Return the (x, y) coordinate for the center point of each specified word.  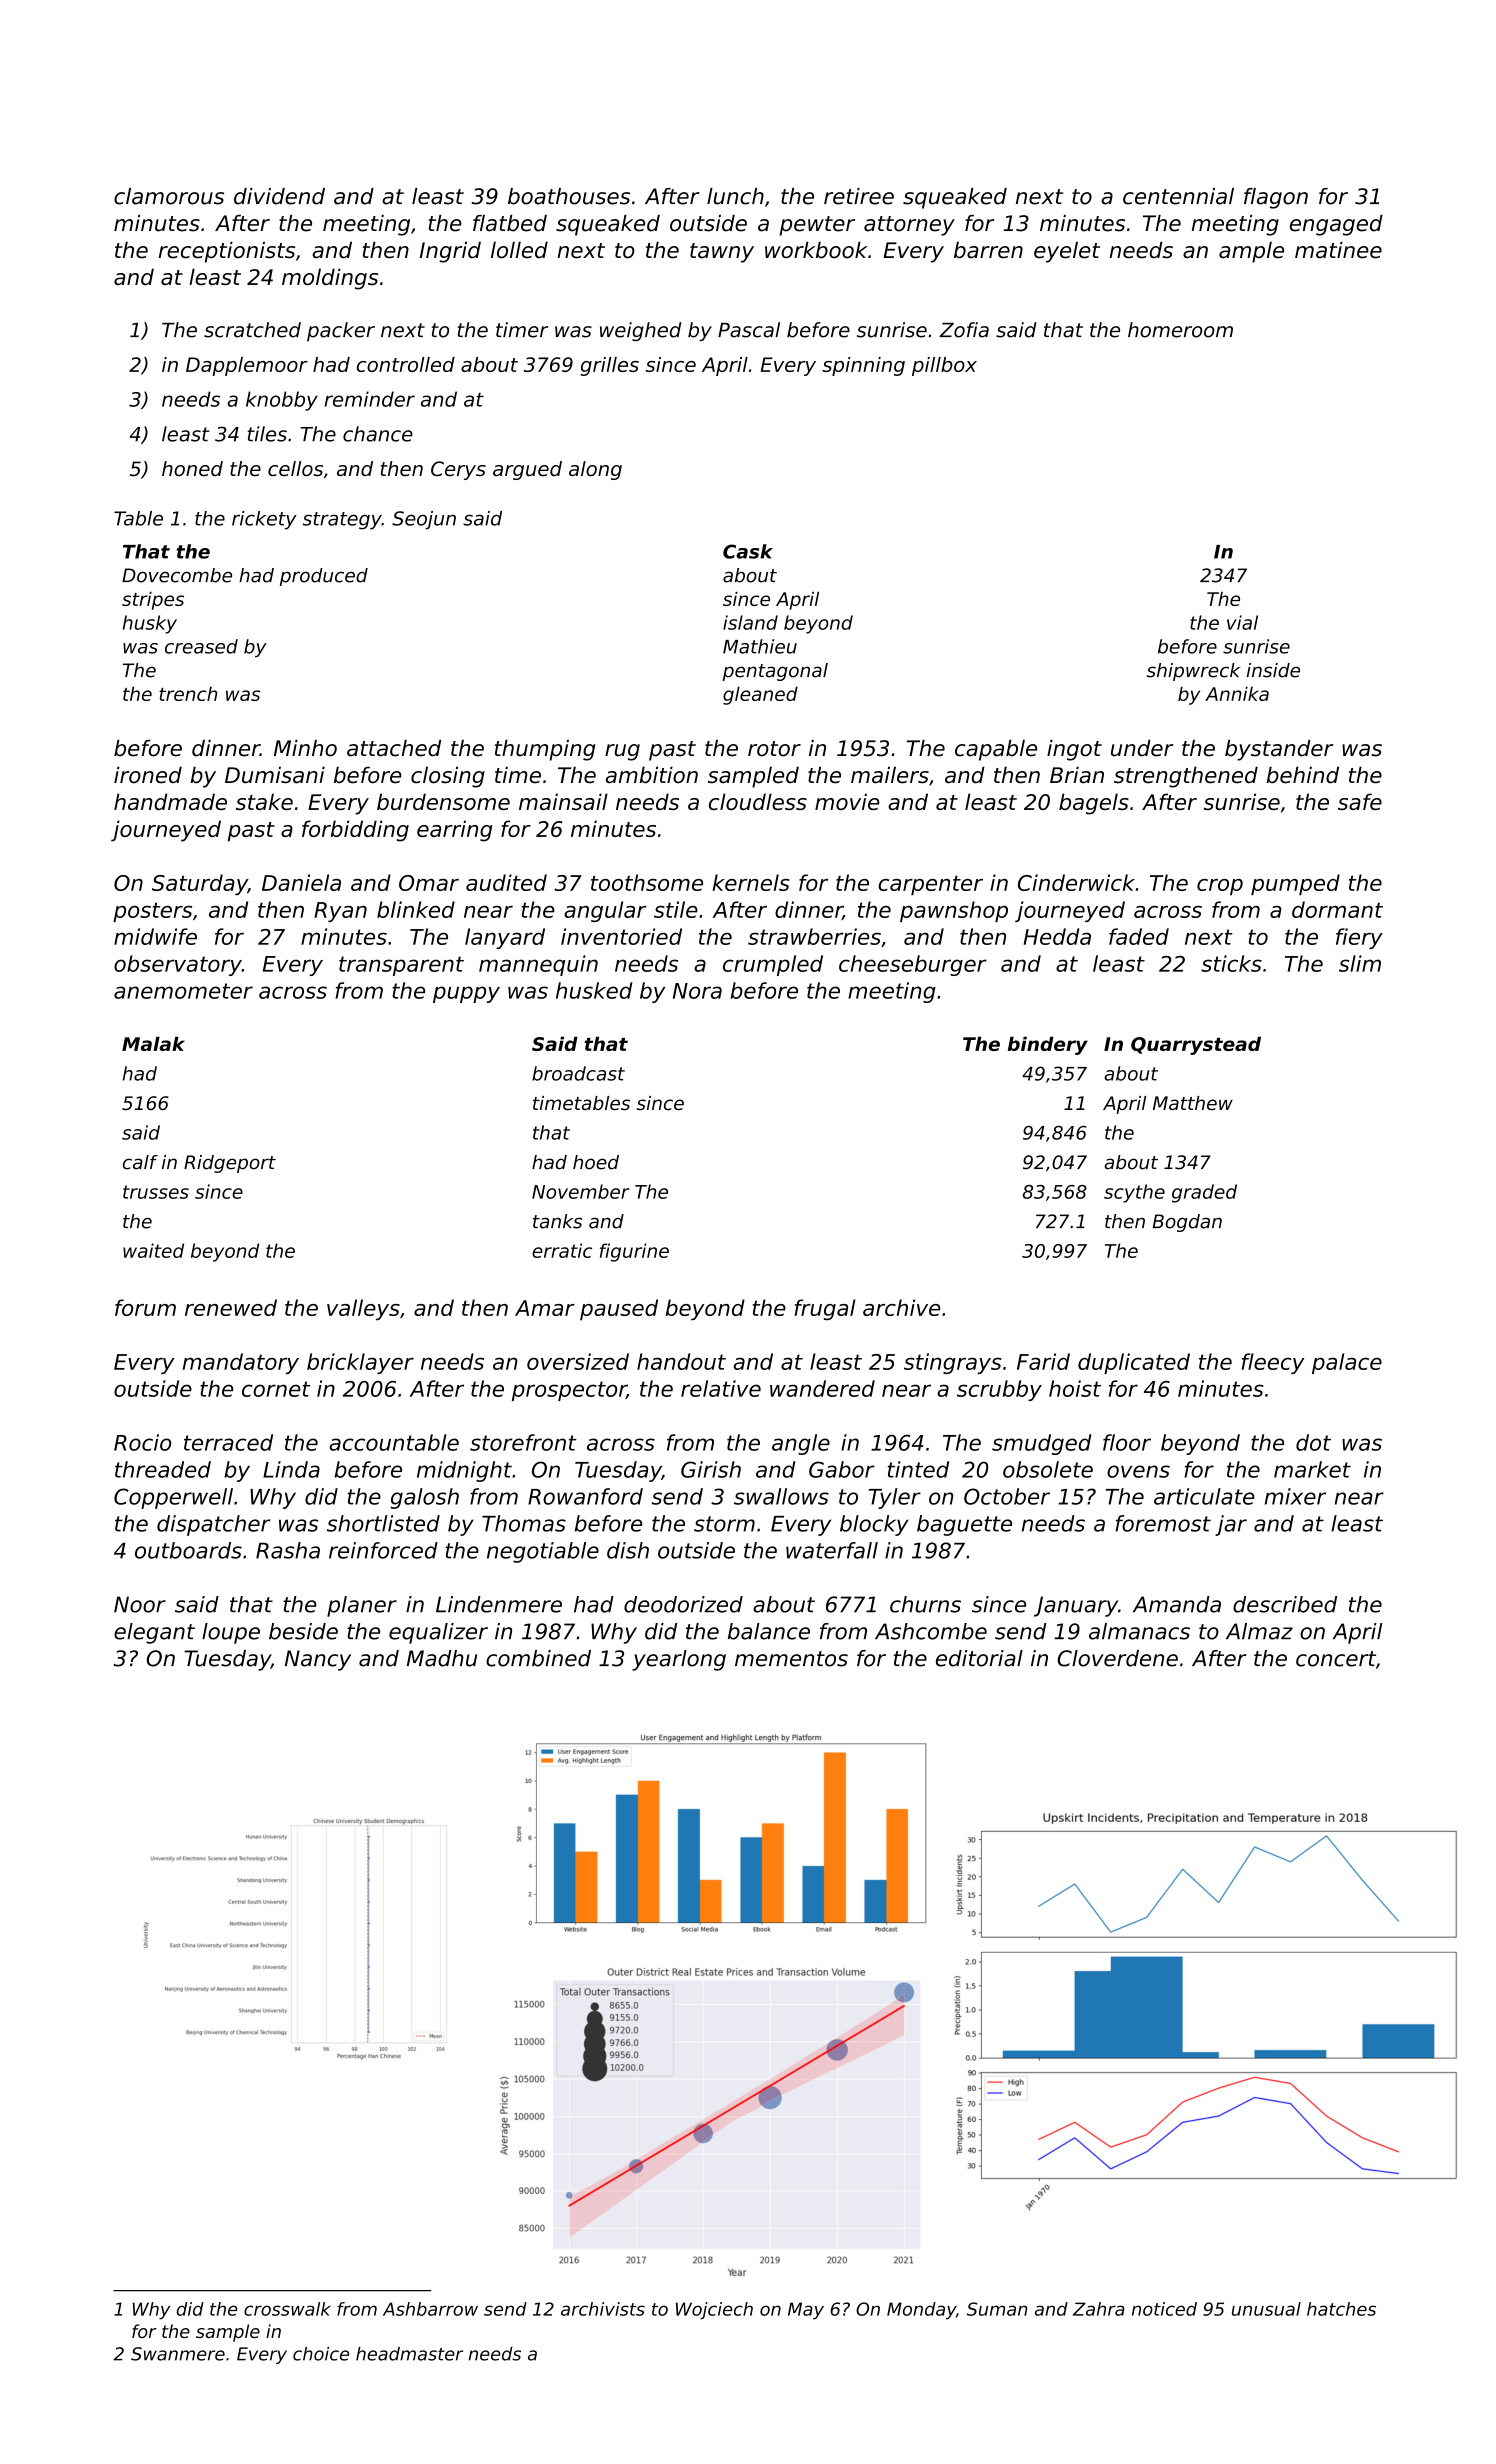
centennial (1178, 196)
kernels (751, 882)
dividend (279, 196)
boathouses (569, 196)
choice (321, 2354)
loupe (231, 1633)
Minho (305, 748)
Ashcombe (931, 1631)
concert (1336, 1659)
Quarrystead (1196, 1046)
